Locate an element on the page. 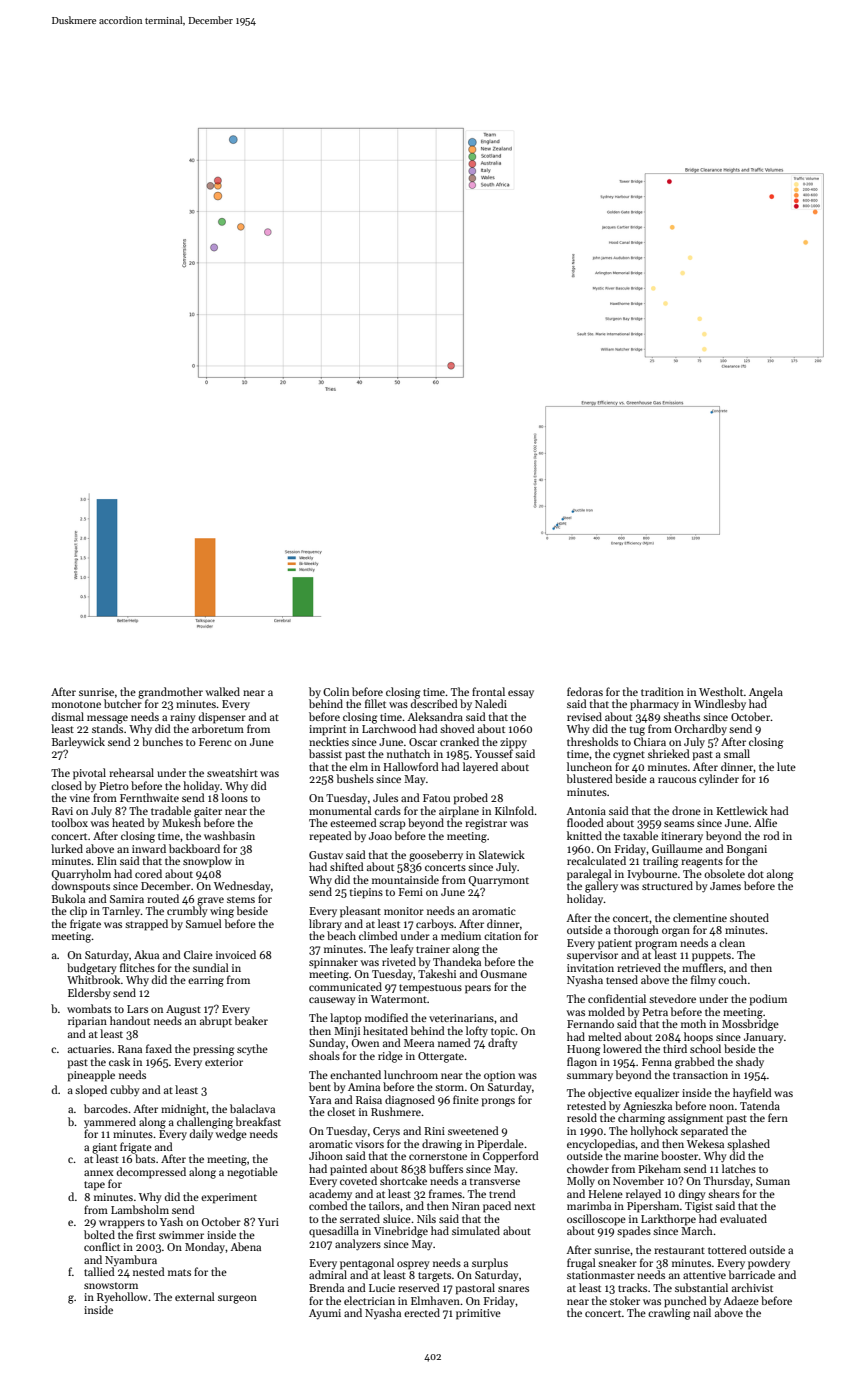 This document has width=849, height=1400. pharmacy is located at coordinates (654, 705).
